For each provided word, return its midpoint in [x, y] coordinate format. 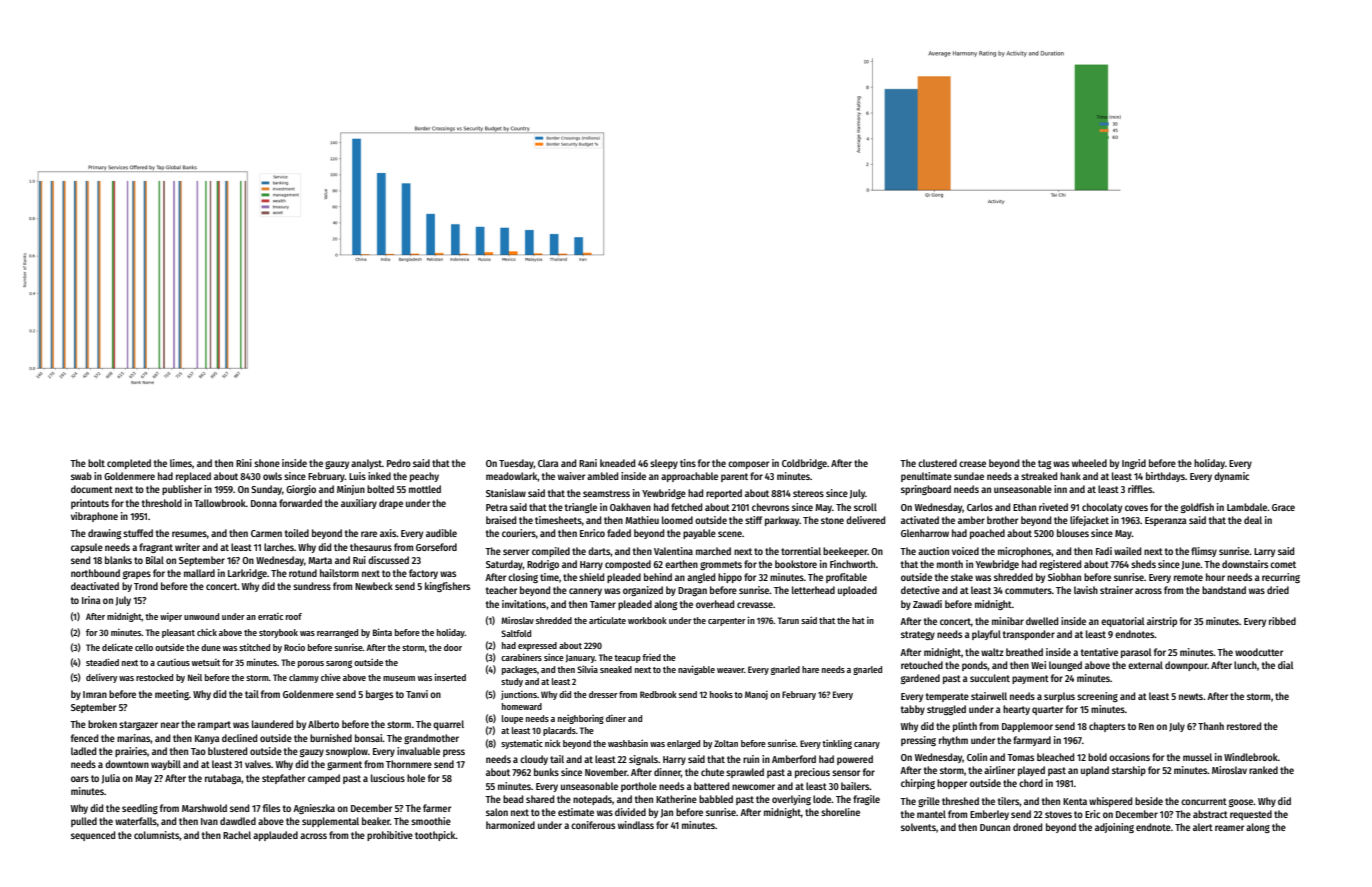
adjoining [1114, 828]
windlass [636, 825]
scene [730, 534]
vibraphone [94, 517]
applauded [275, 836]
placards [559, 731]
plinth [965, 727]
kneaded [617, 463]
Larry [1264, 552]
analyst [366, 464]
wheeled [1089, 463]
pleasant [178, 633]
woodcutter [1259, 652]
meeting [172, 695]
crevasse [755, 605]
